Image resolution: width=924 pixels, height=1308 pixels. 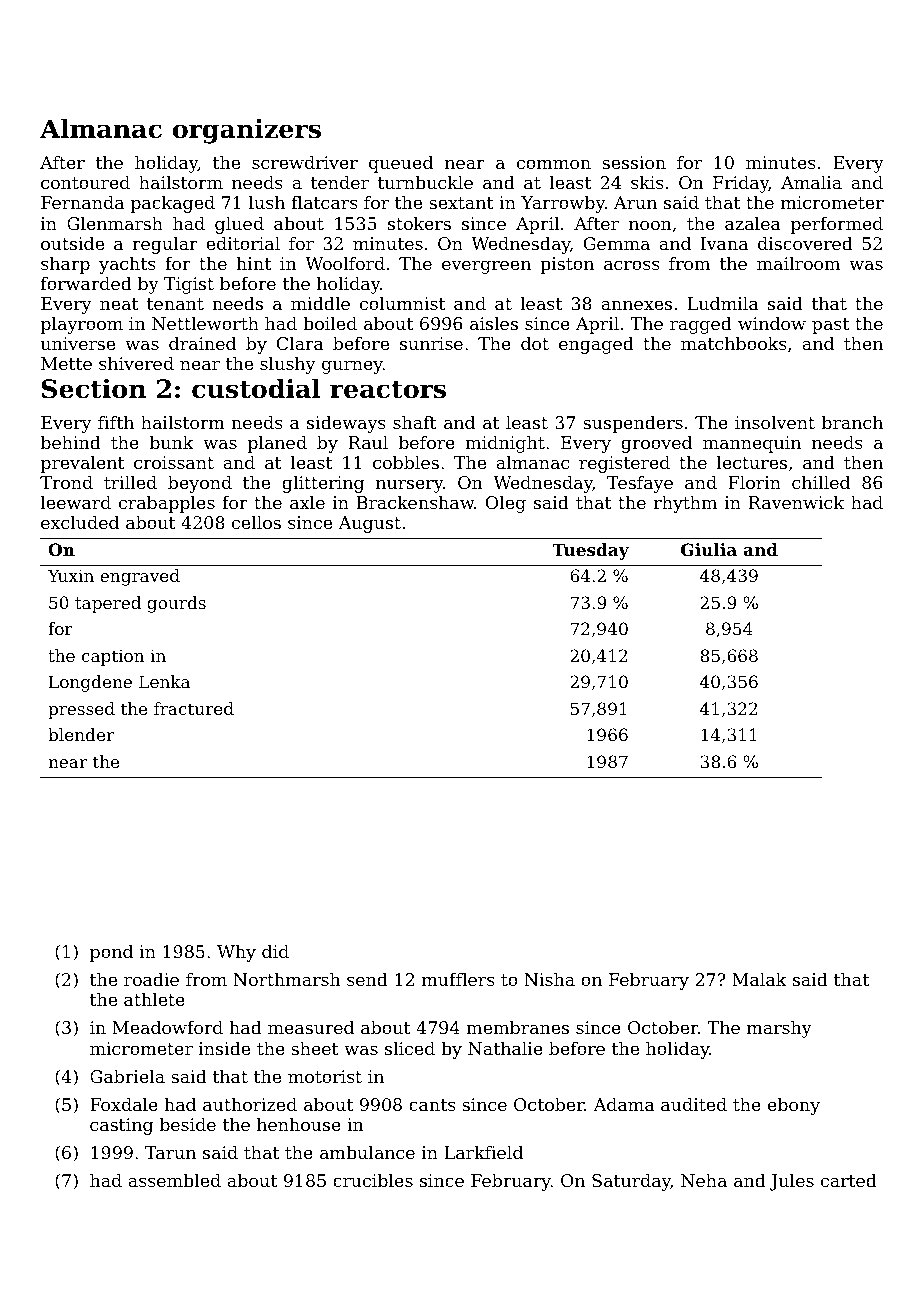 What do you see at coordinates (367, 979) in the document?
I see `send` at bounding box center [367, 979].
